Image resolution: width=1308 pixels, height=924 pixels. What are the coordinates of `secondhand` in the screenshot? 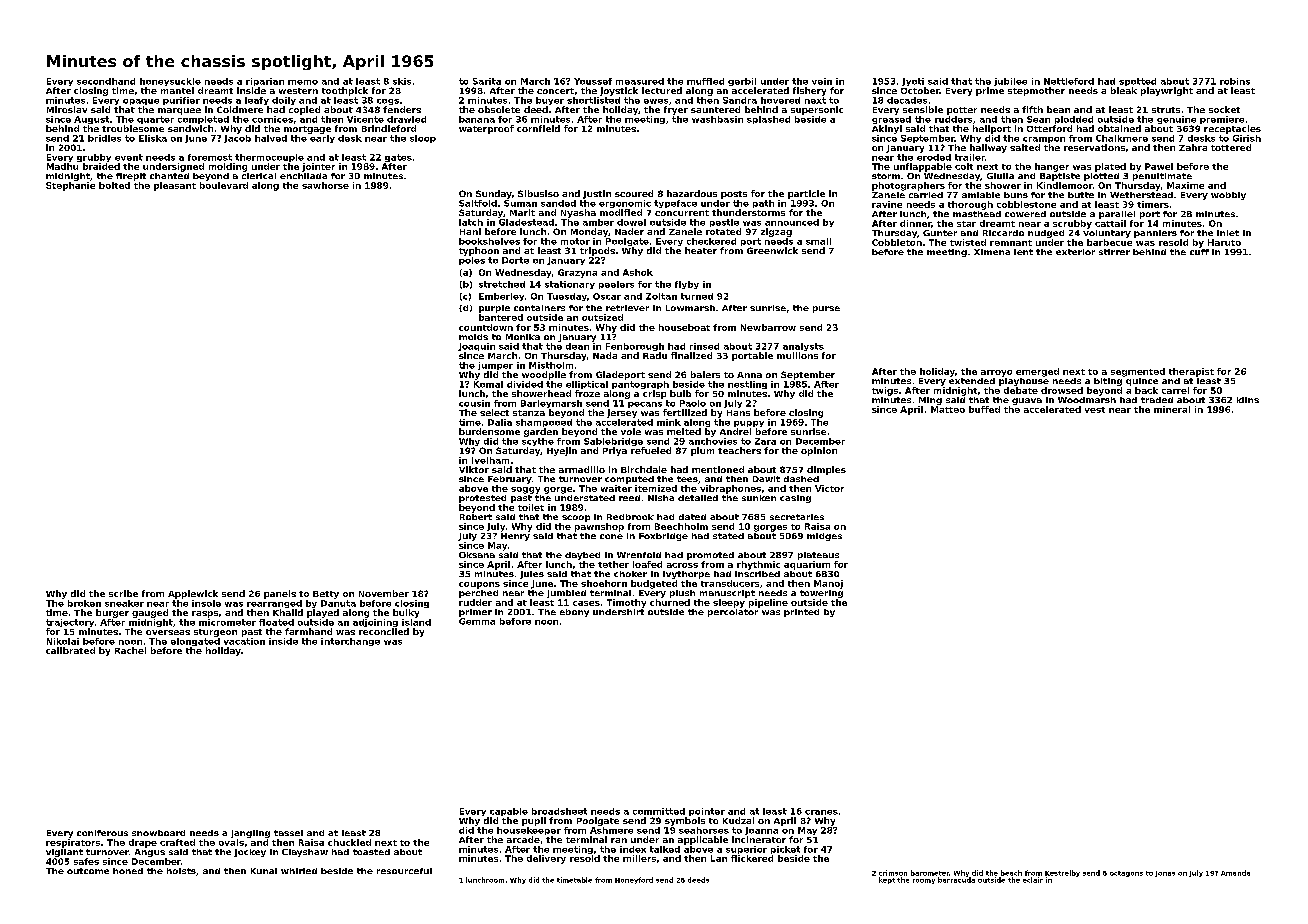 It's located at (106, 81).
